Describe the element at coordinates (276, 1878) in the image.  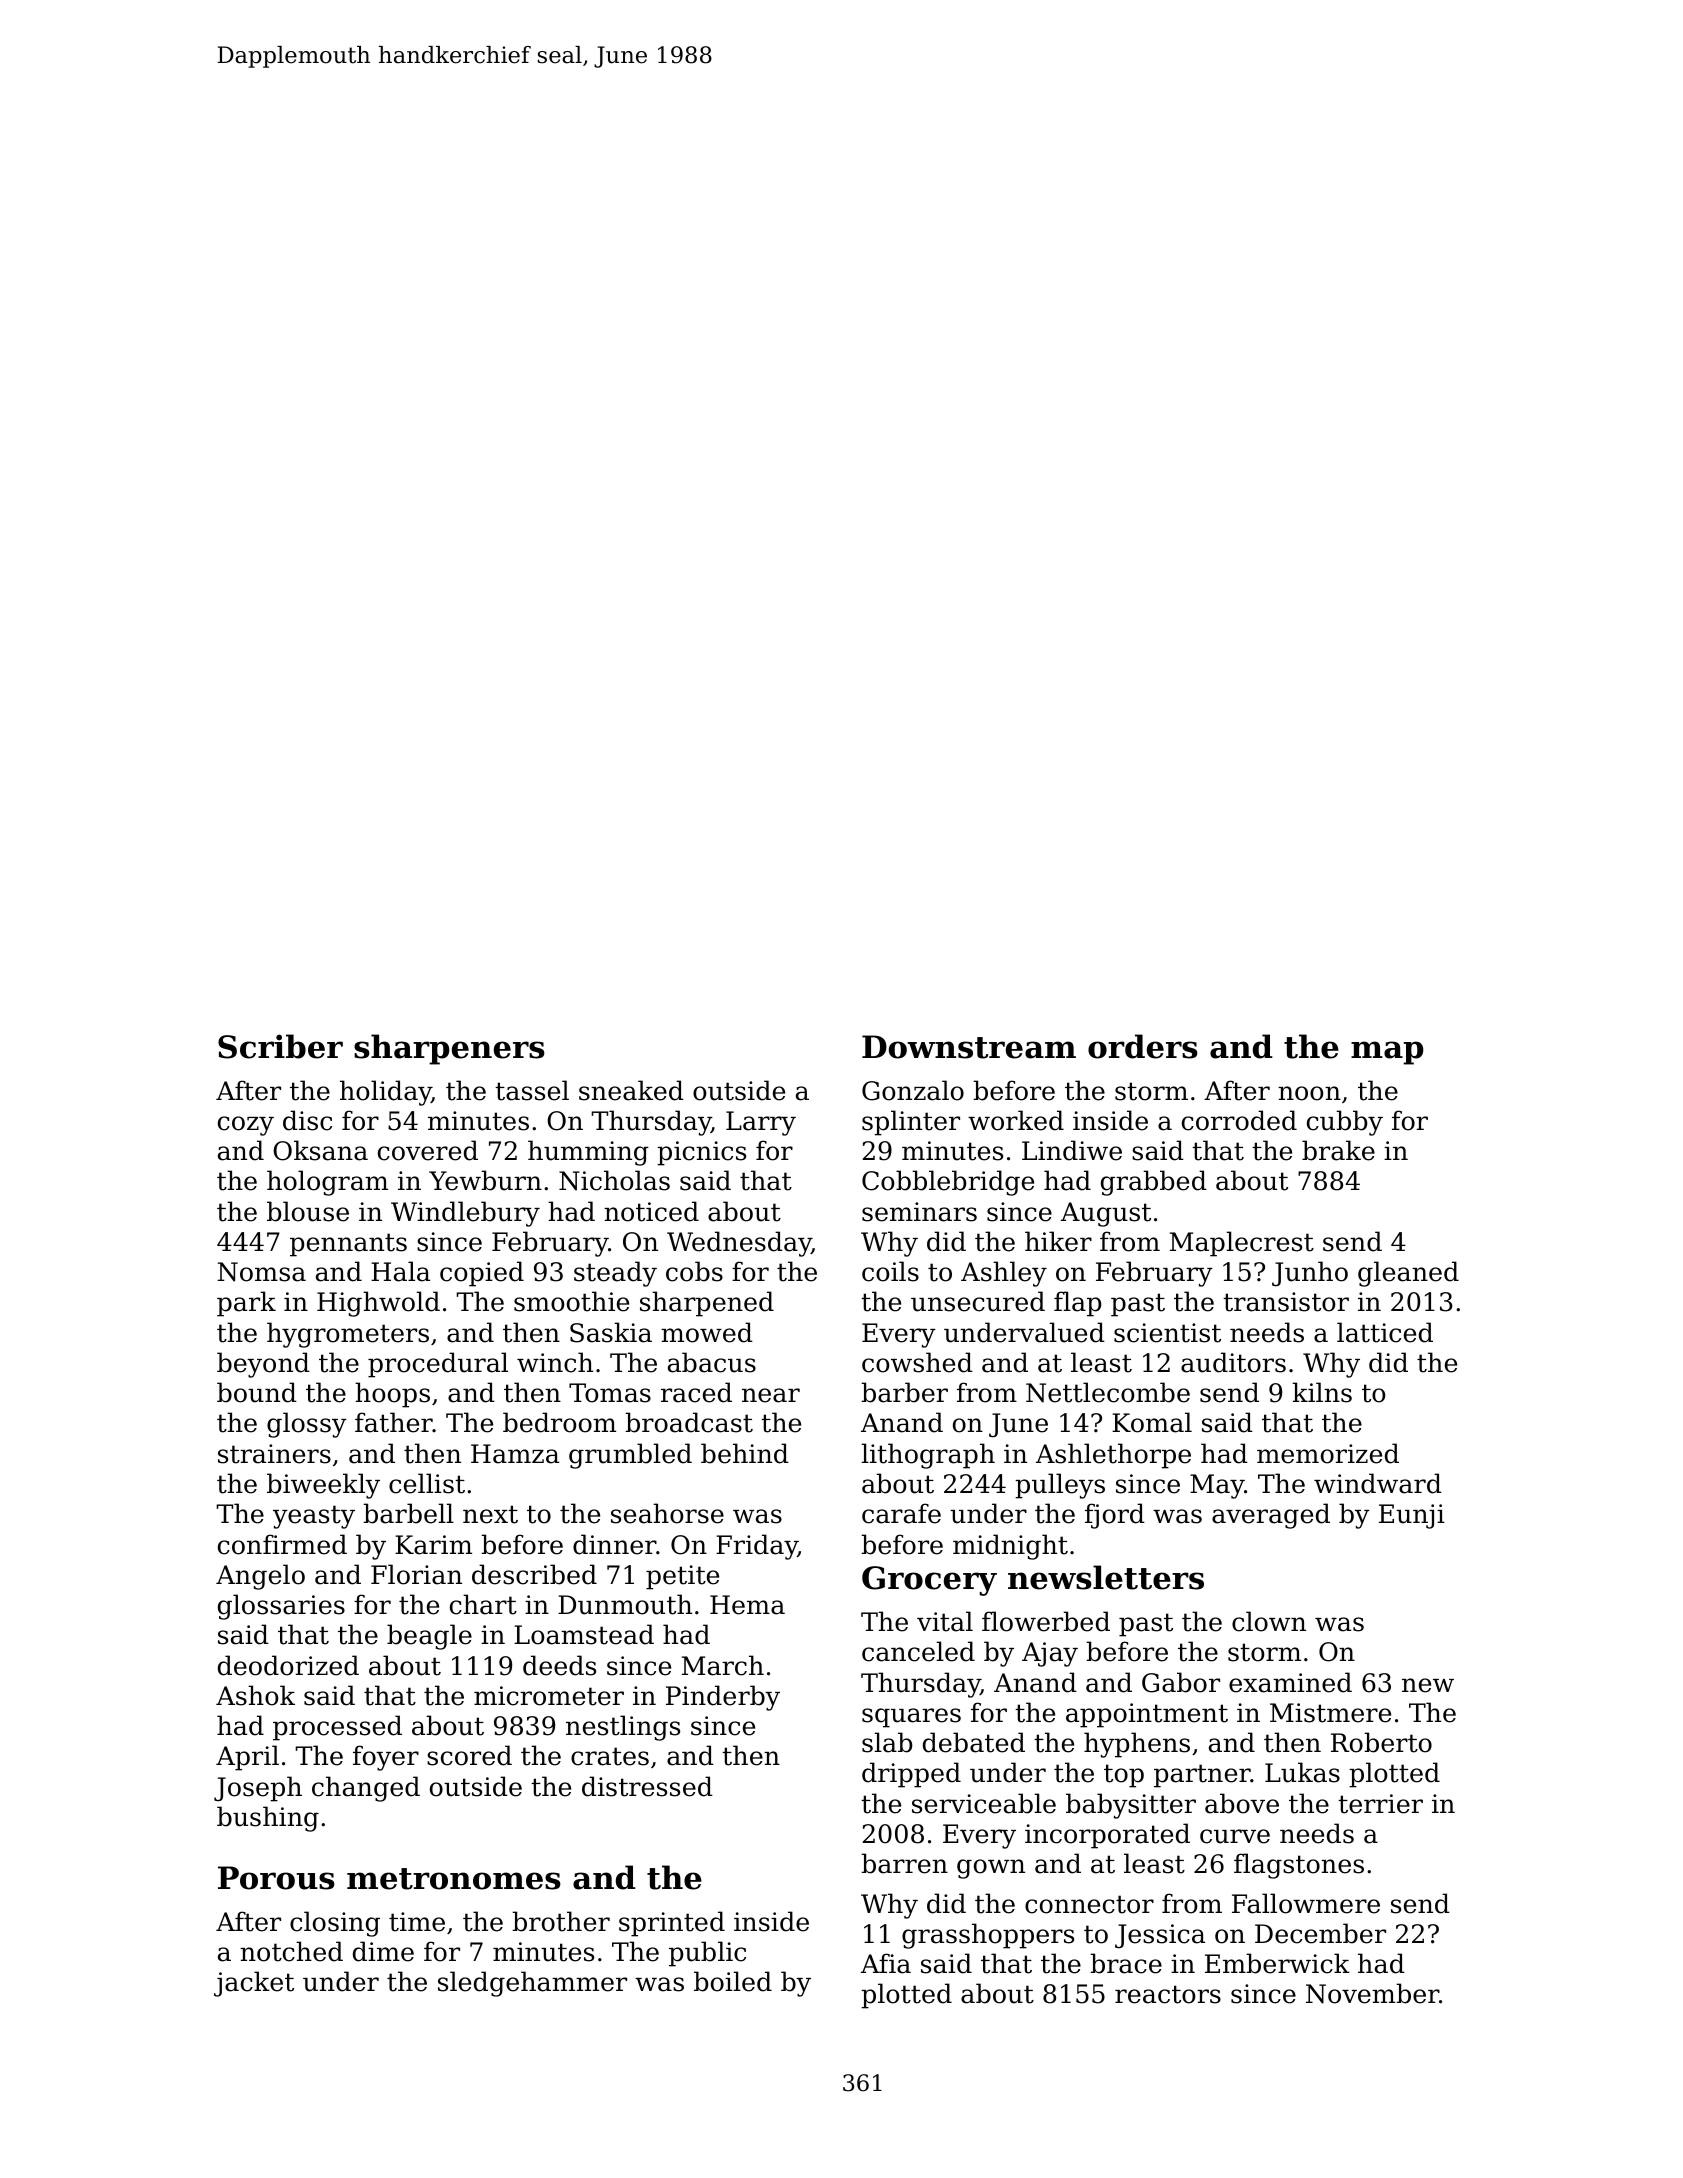
I see `Porous` at that location.
